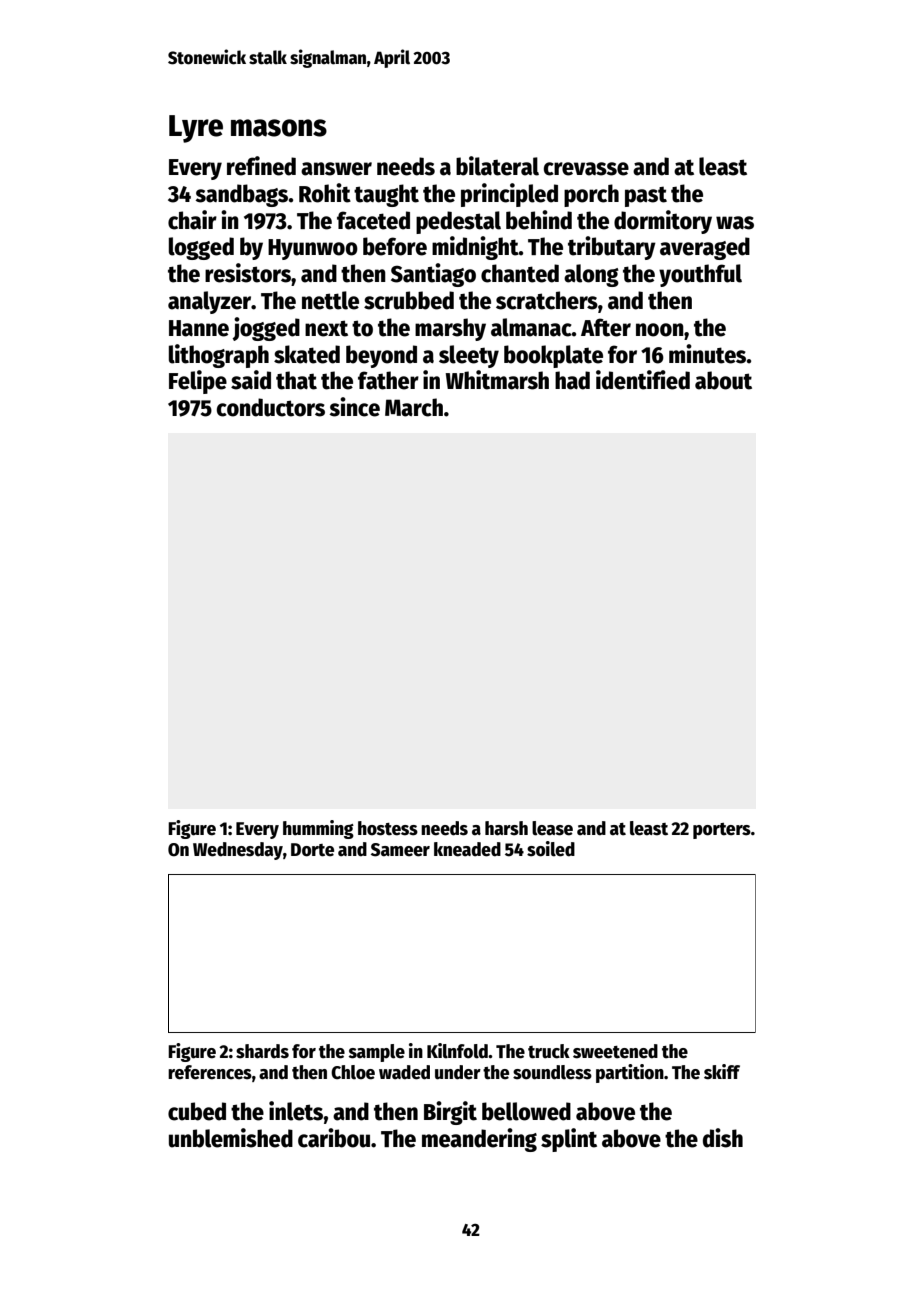 The width and height of the page is (924, 1311). I want to click on porters, so click(722, 831).
